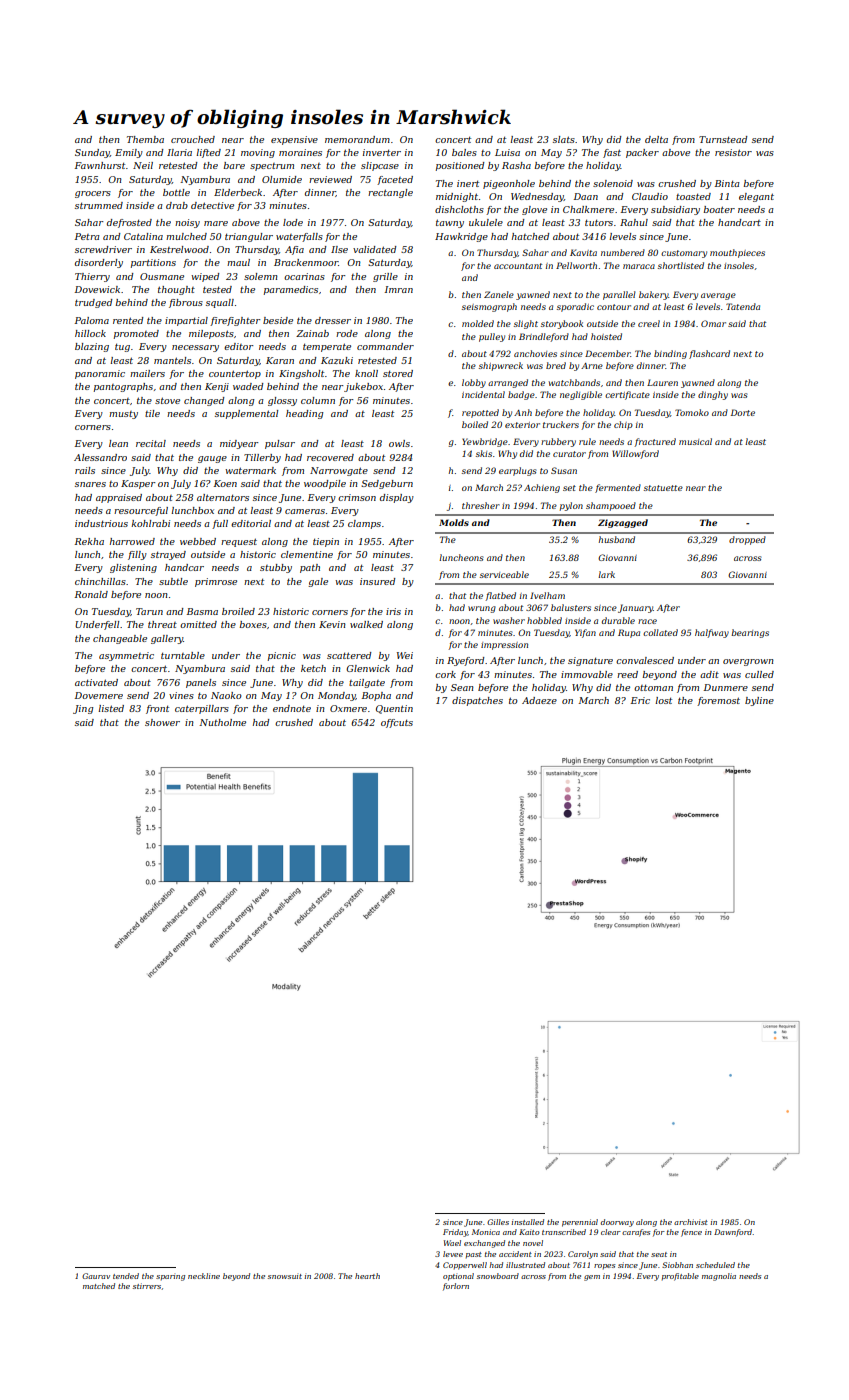  What do you see at coordinates (592, 1278) in the page?
I see `gem` at bounding box center [592, 1278].
